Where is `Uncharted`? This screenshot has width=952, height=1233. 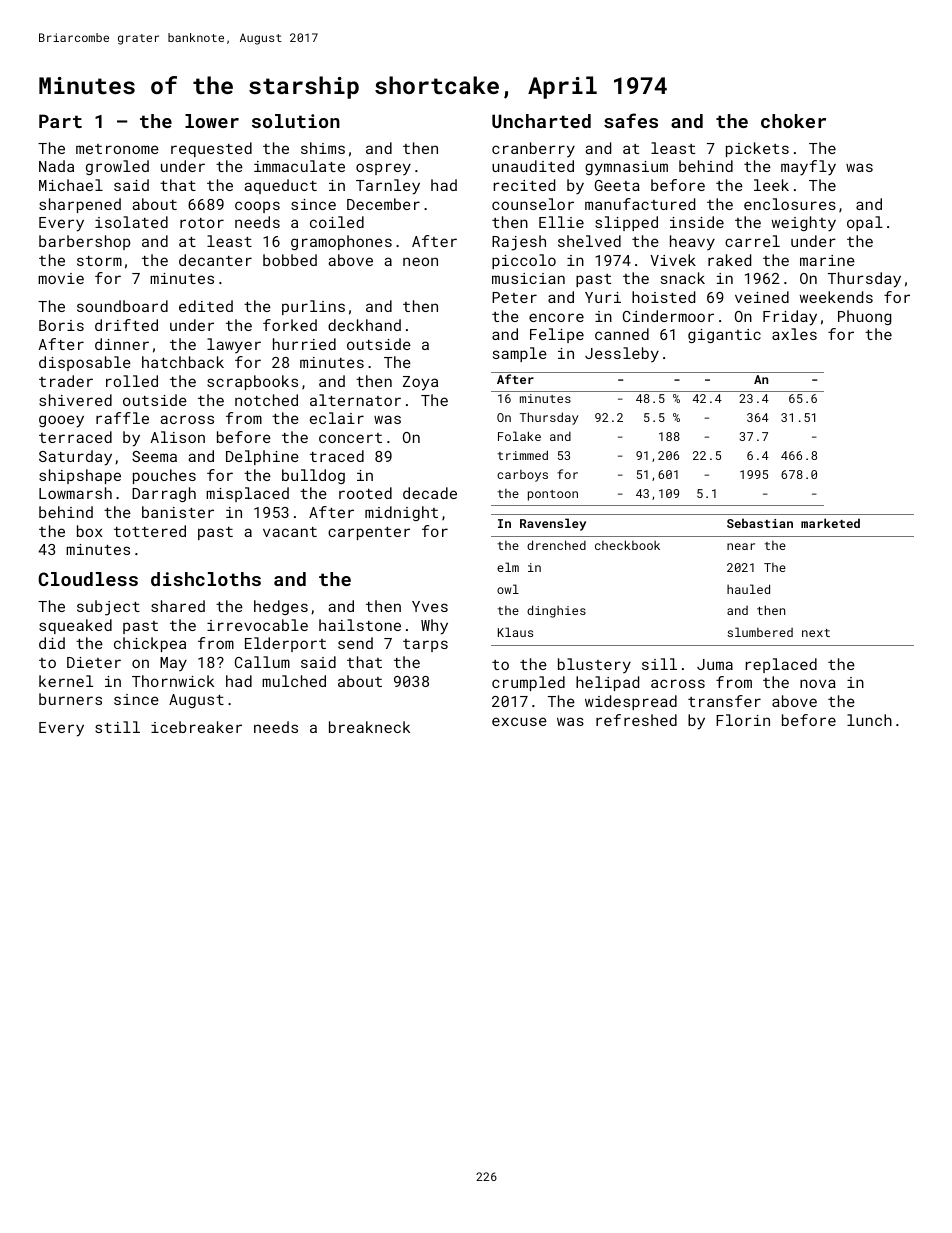 Uncharted is located at coordinates (541, 121).
